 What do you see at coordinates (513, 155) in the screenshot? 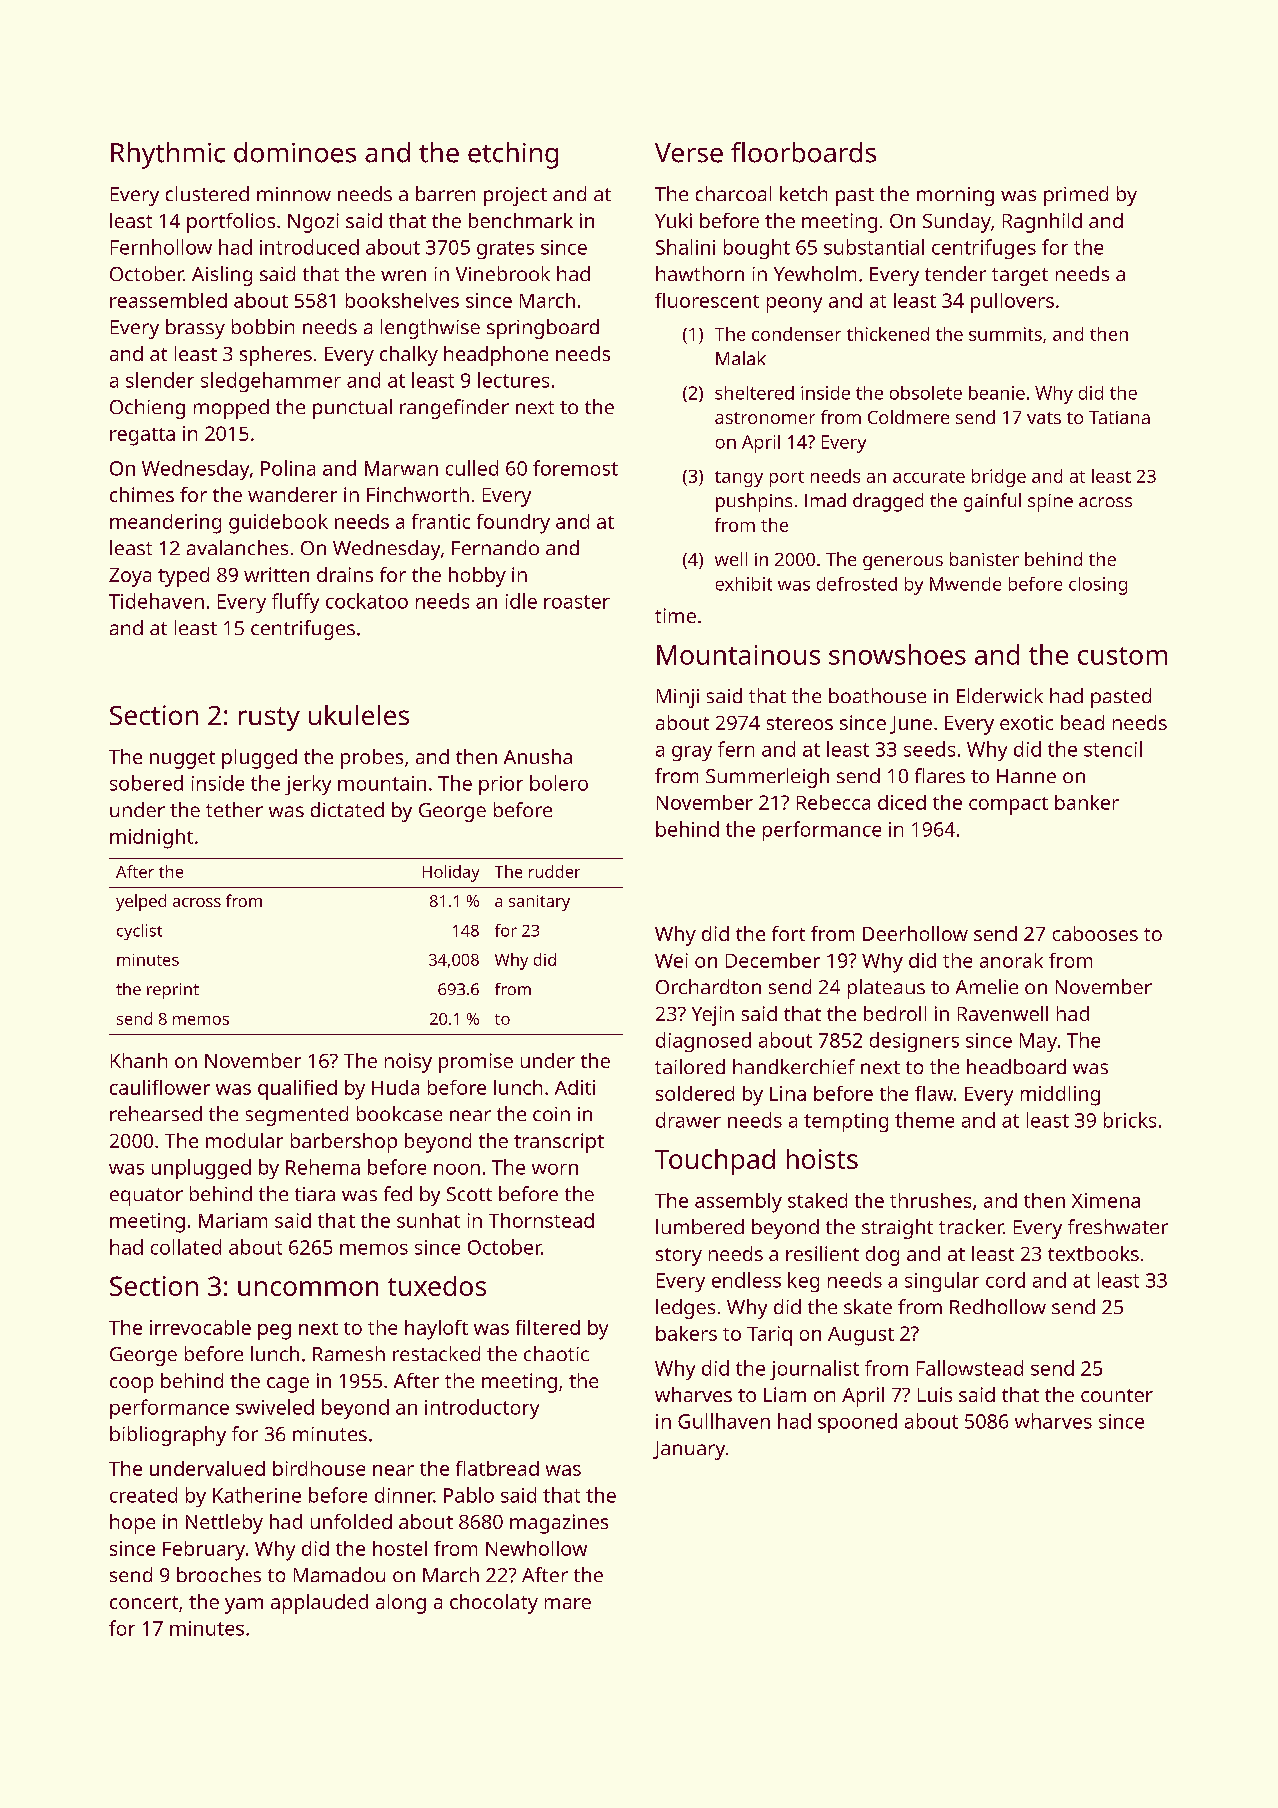
I see `etching` at bounding box center [513, 155].
